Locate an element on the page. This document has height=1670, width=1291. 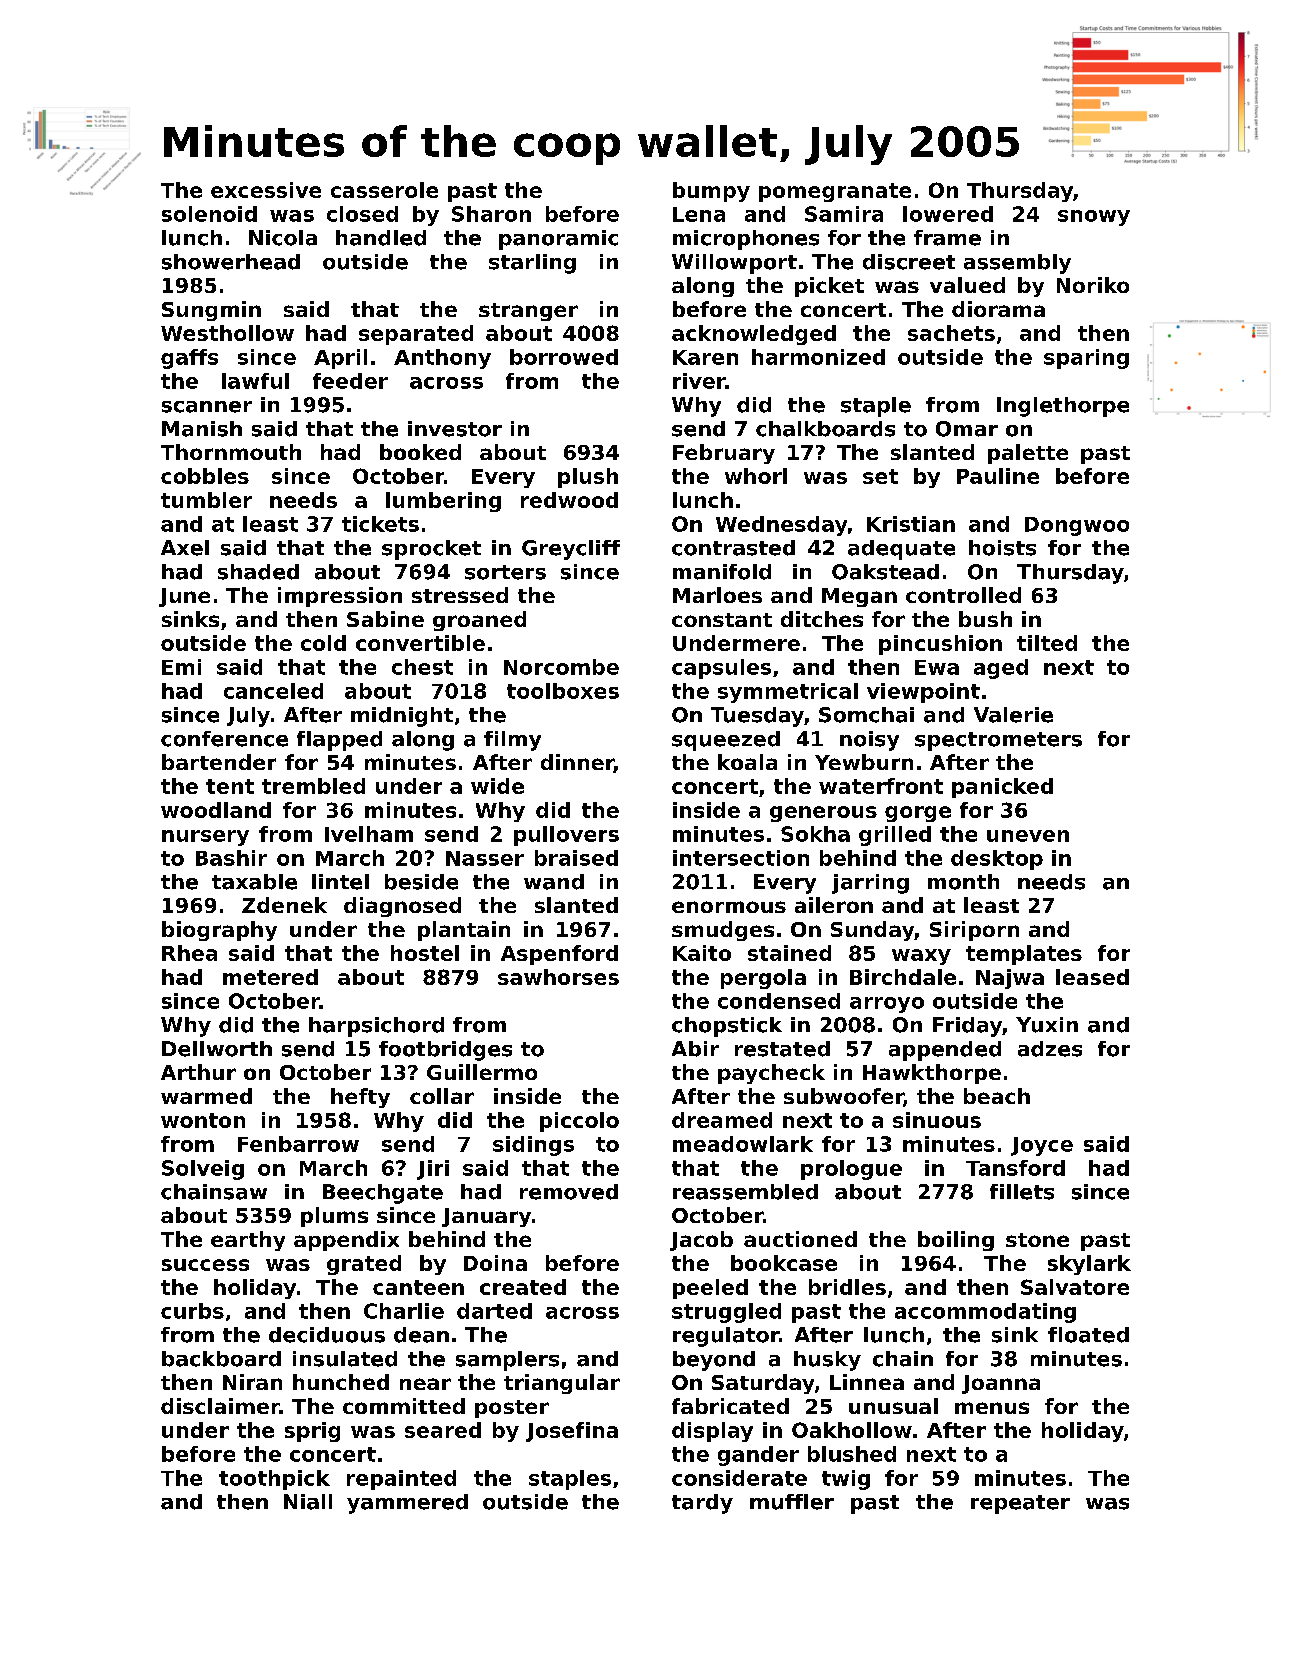
lowered is located at coordinates (948, 214).
